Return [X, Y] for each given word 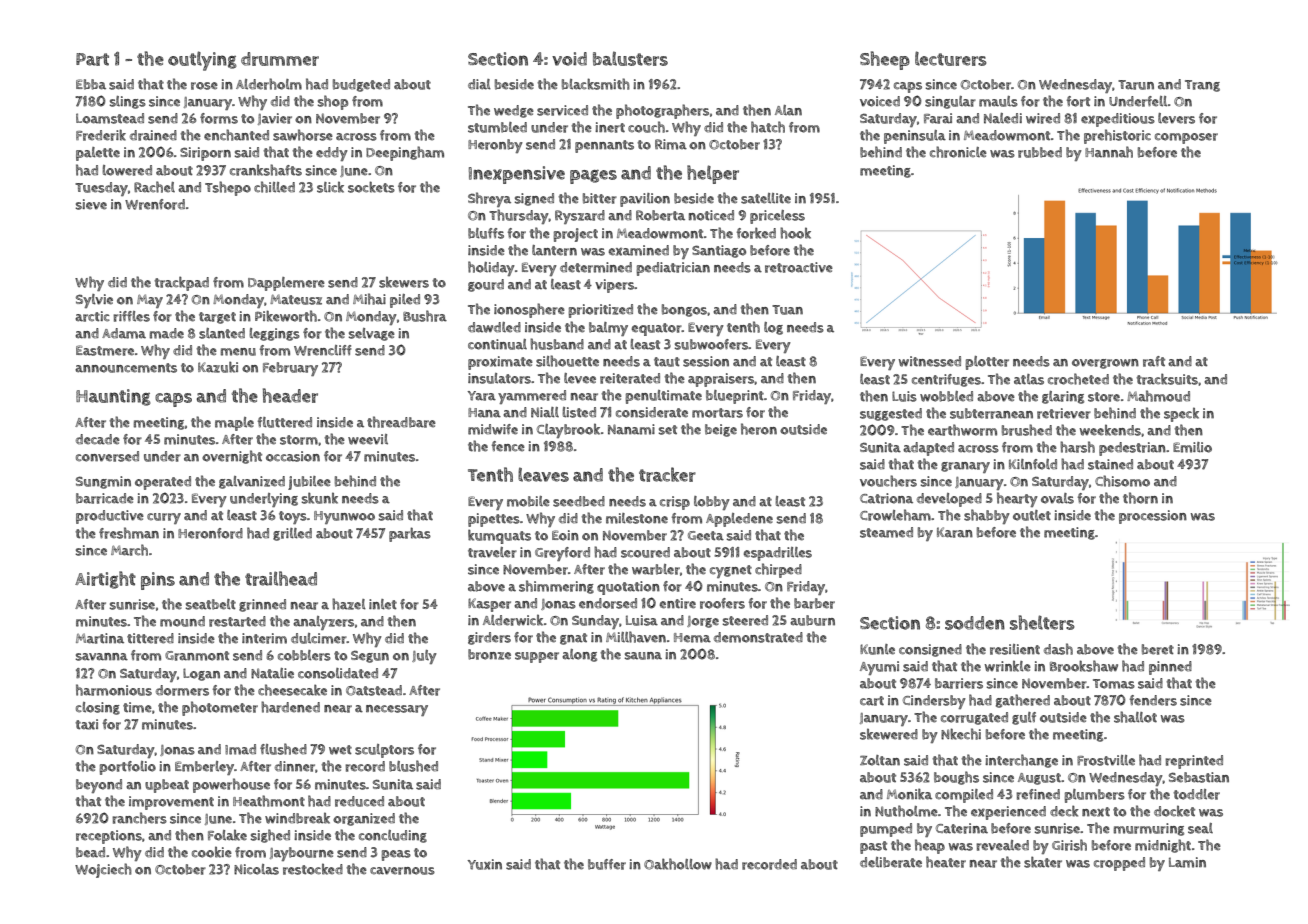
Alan [788, 110]
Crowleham [895, 515]
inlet [383, 604]
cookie [212, 852]
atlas [1029, 379]
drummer [280, 59]
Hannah [1109, 152]
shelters [1042, 622]
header [290, 395]
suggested [891, 414]
